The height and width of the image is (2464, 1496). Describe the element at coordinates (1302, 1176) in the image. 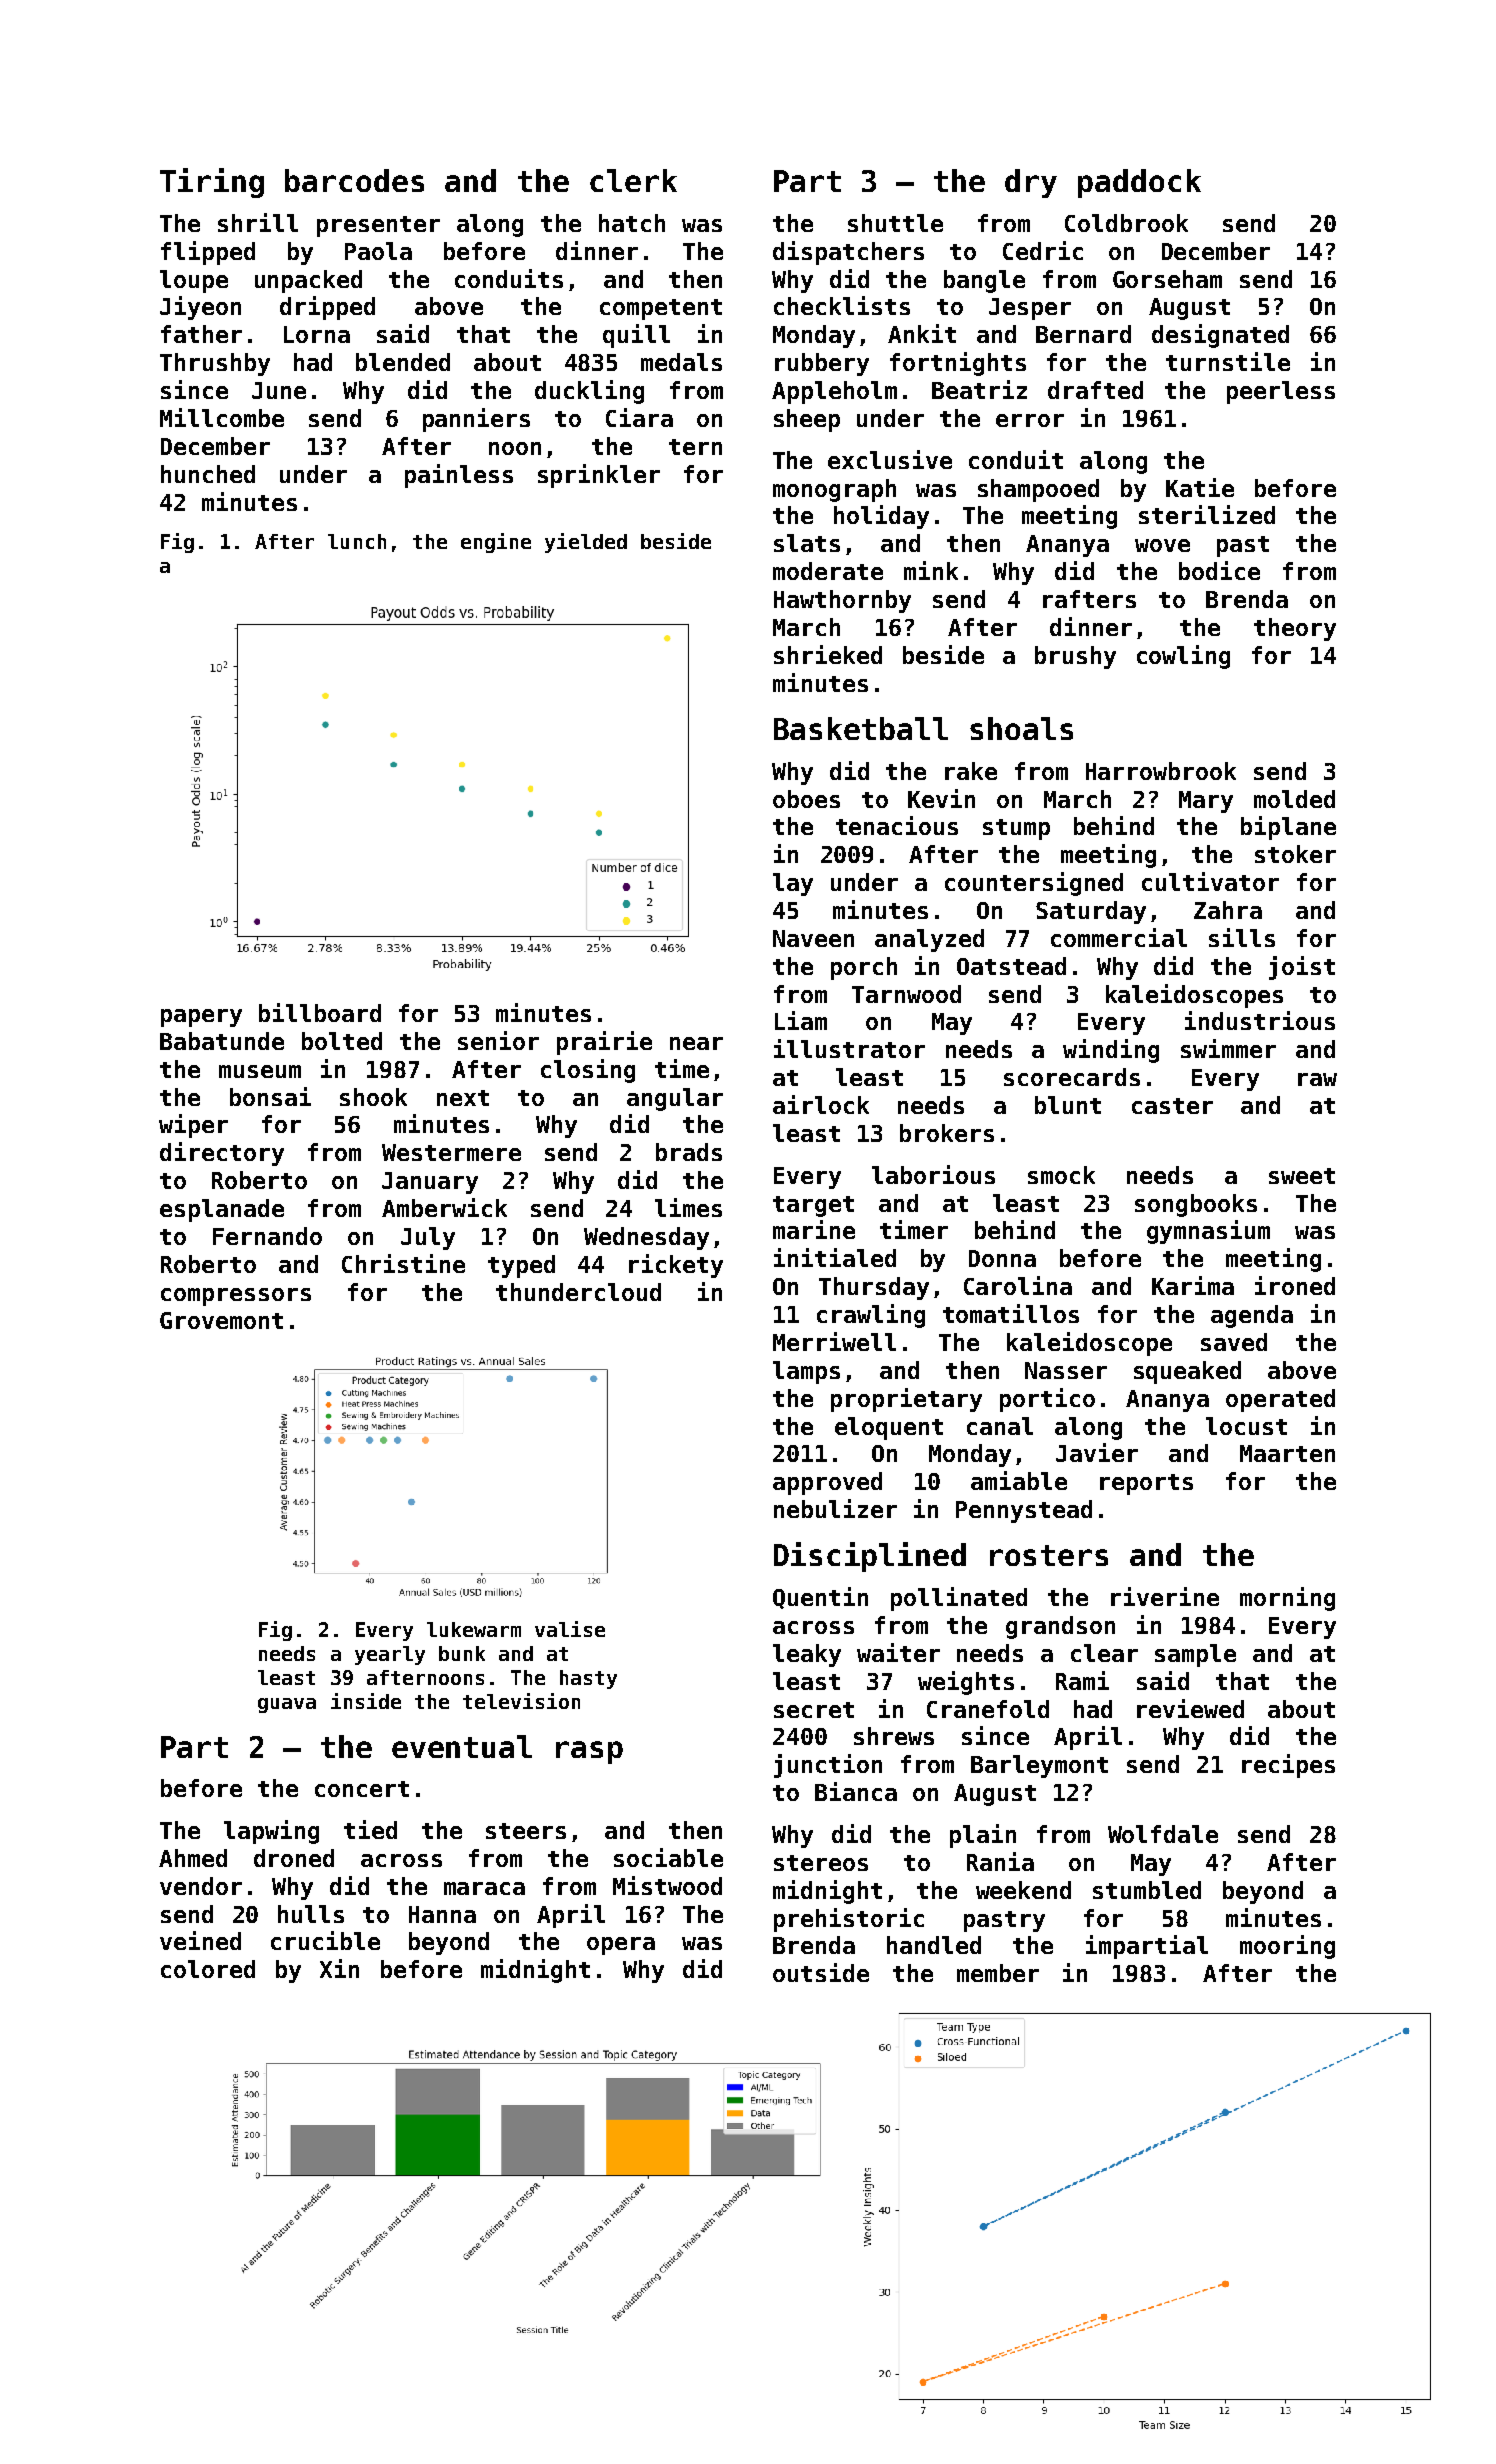

I see `sweet` at that location.
